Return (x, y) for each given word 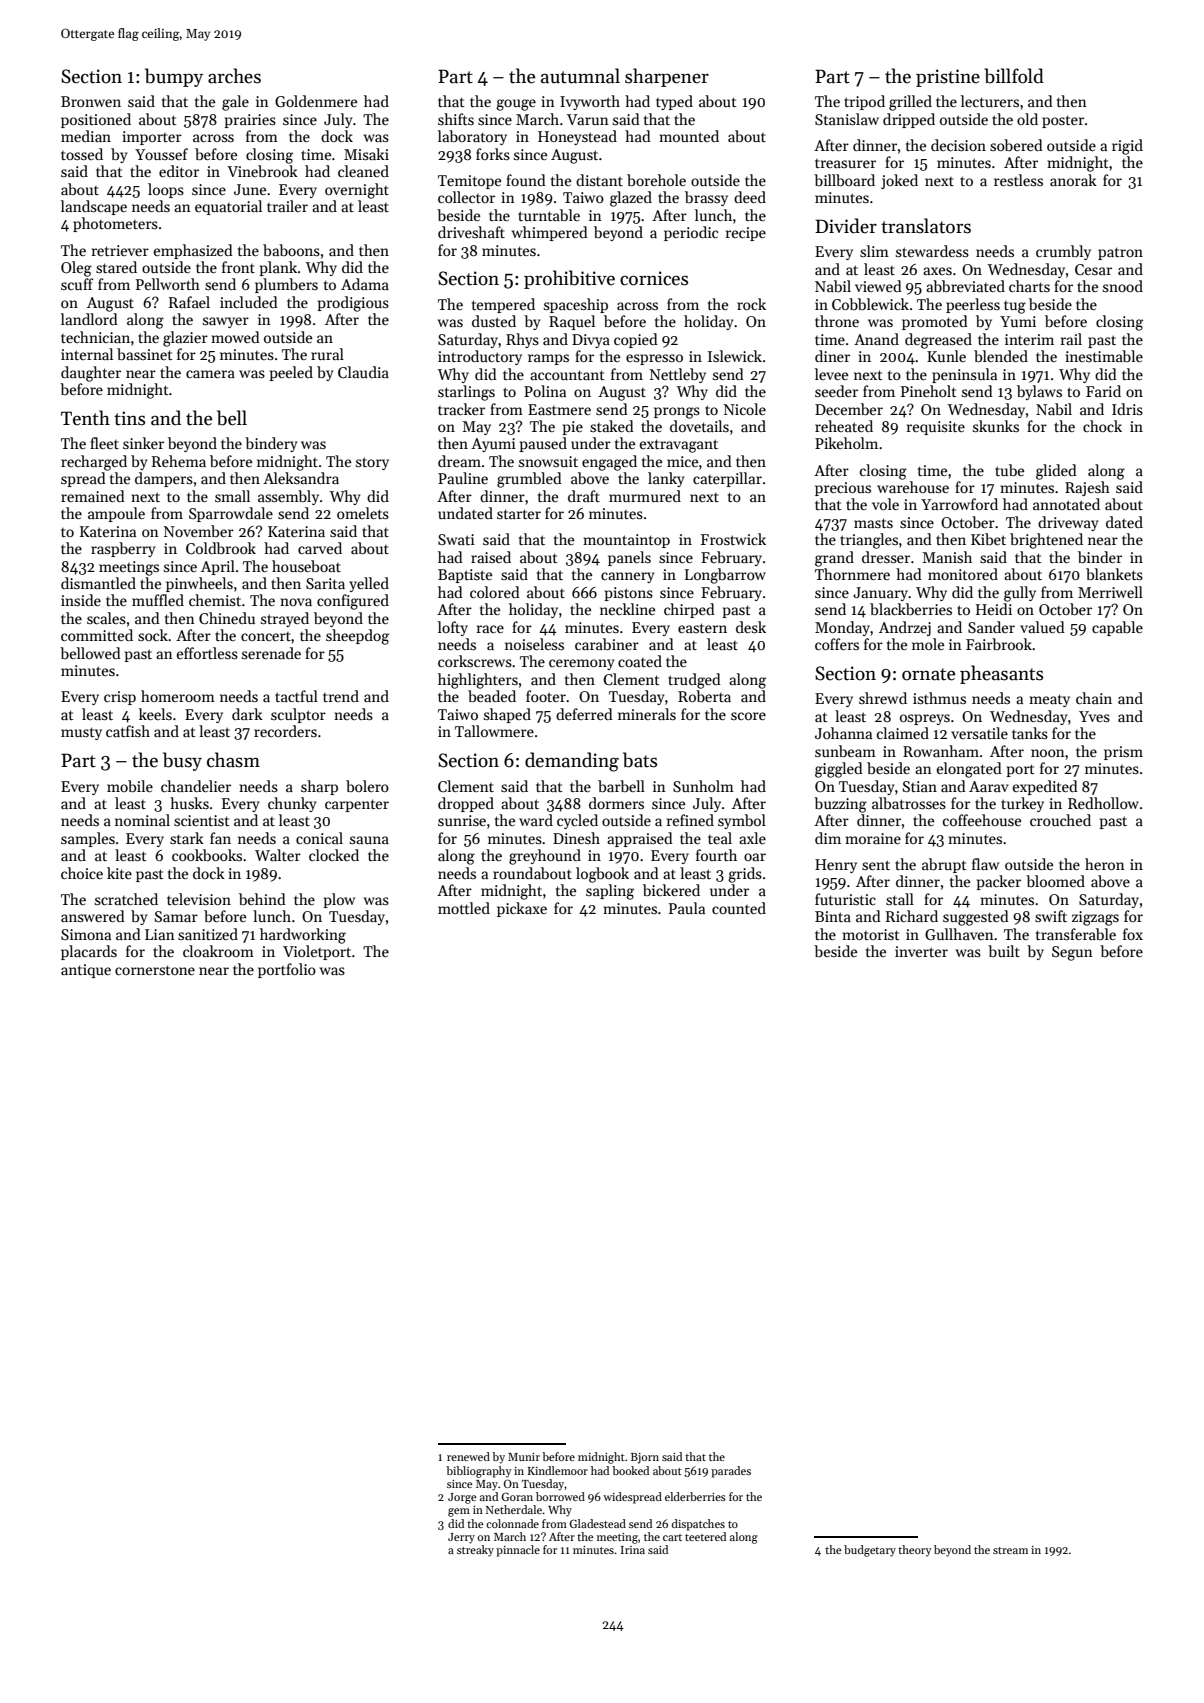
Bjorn (645, 1458)
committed (97, 635)
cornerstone (155, 970)
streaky (475, 1551)
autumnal (580, 76)
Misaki (366, 154)
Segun (1072, 953)
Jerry (461, 1538)
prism (1123, 753)
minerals (647, 714)
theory (915, 1551)
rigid (1127, 147)
